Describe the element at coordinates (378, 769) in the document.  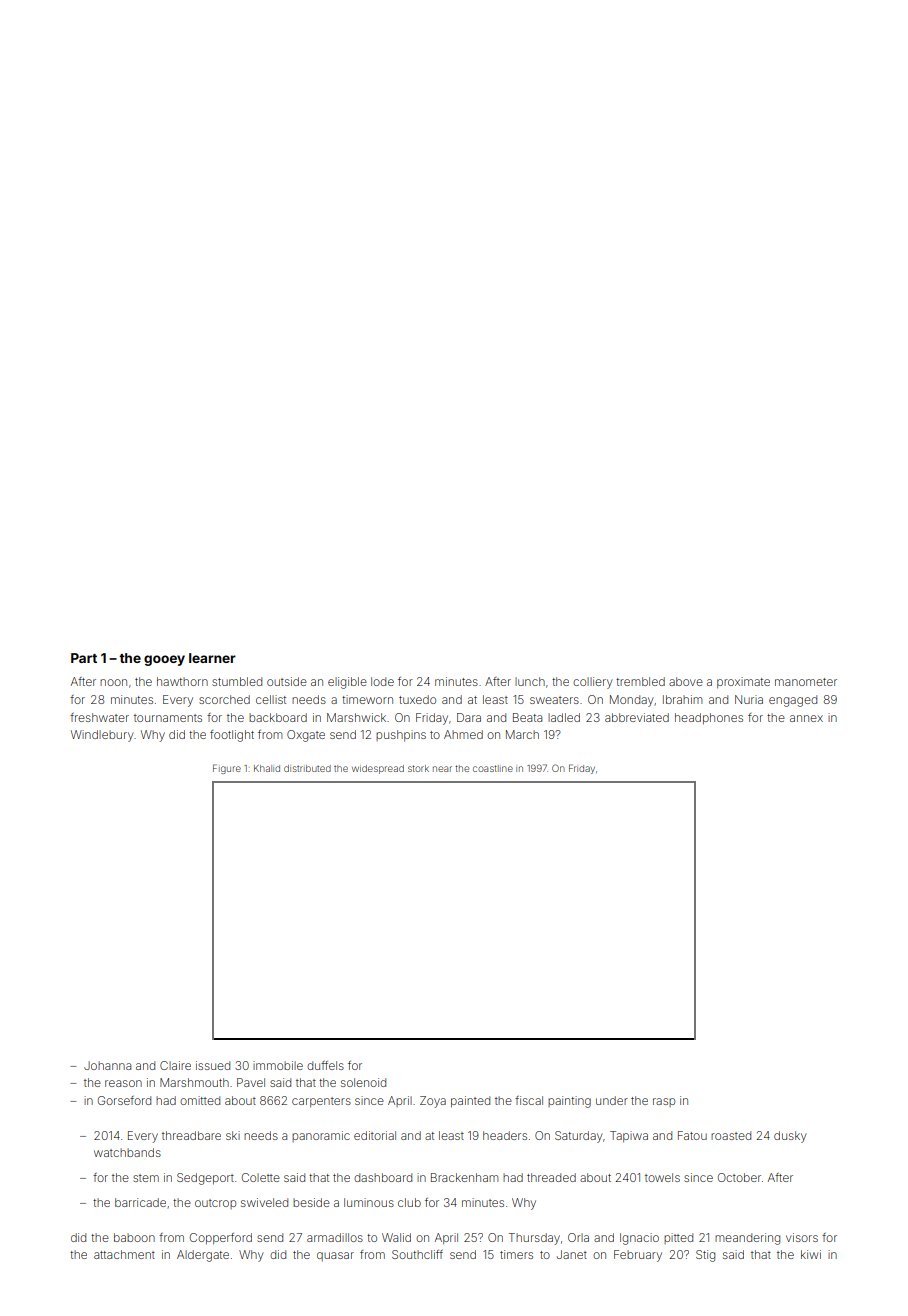
I see `widespread` at that location.
